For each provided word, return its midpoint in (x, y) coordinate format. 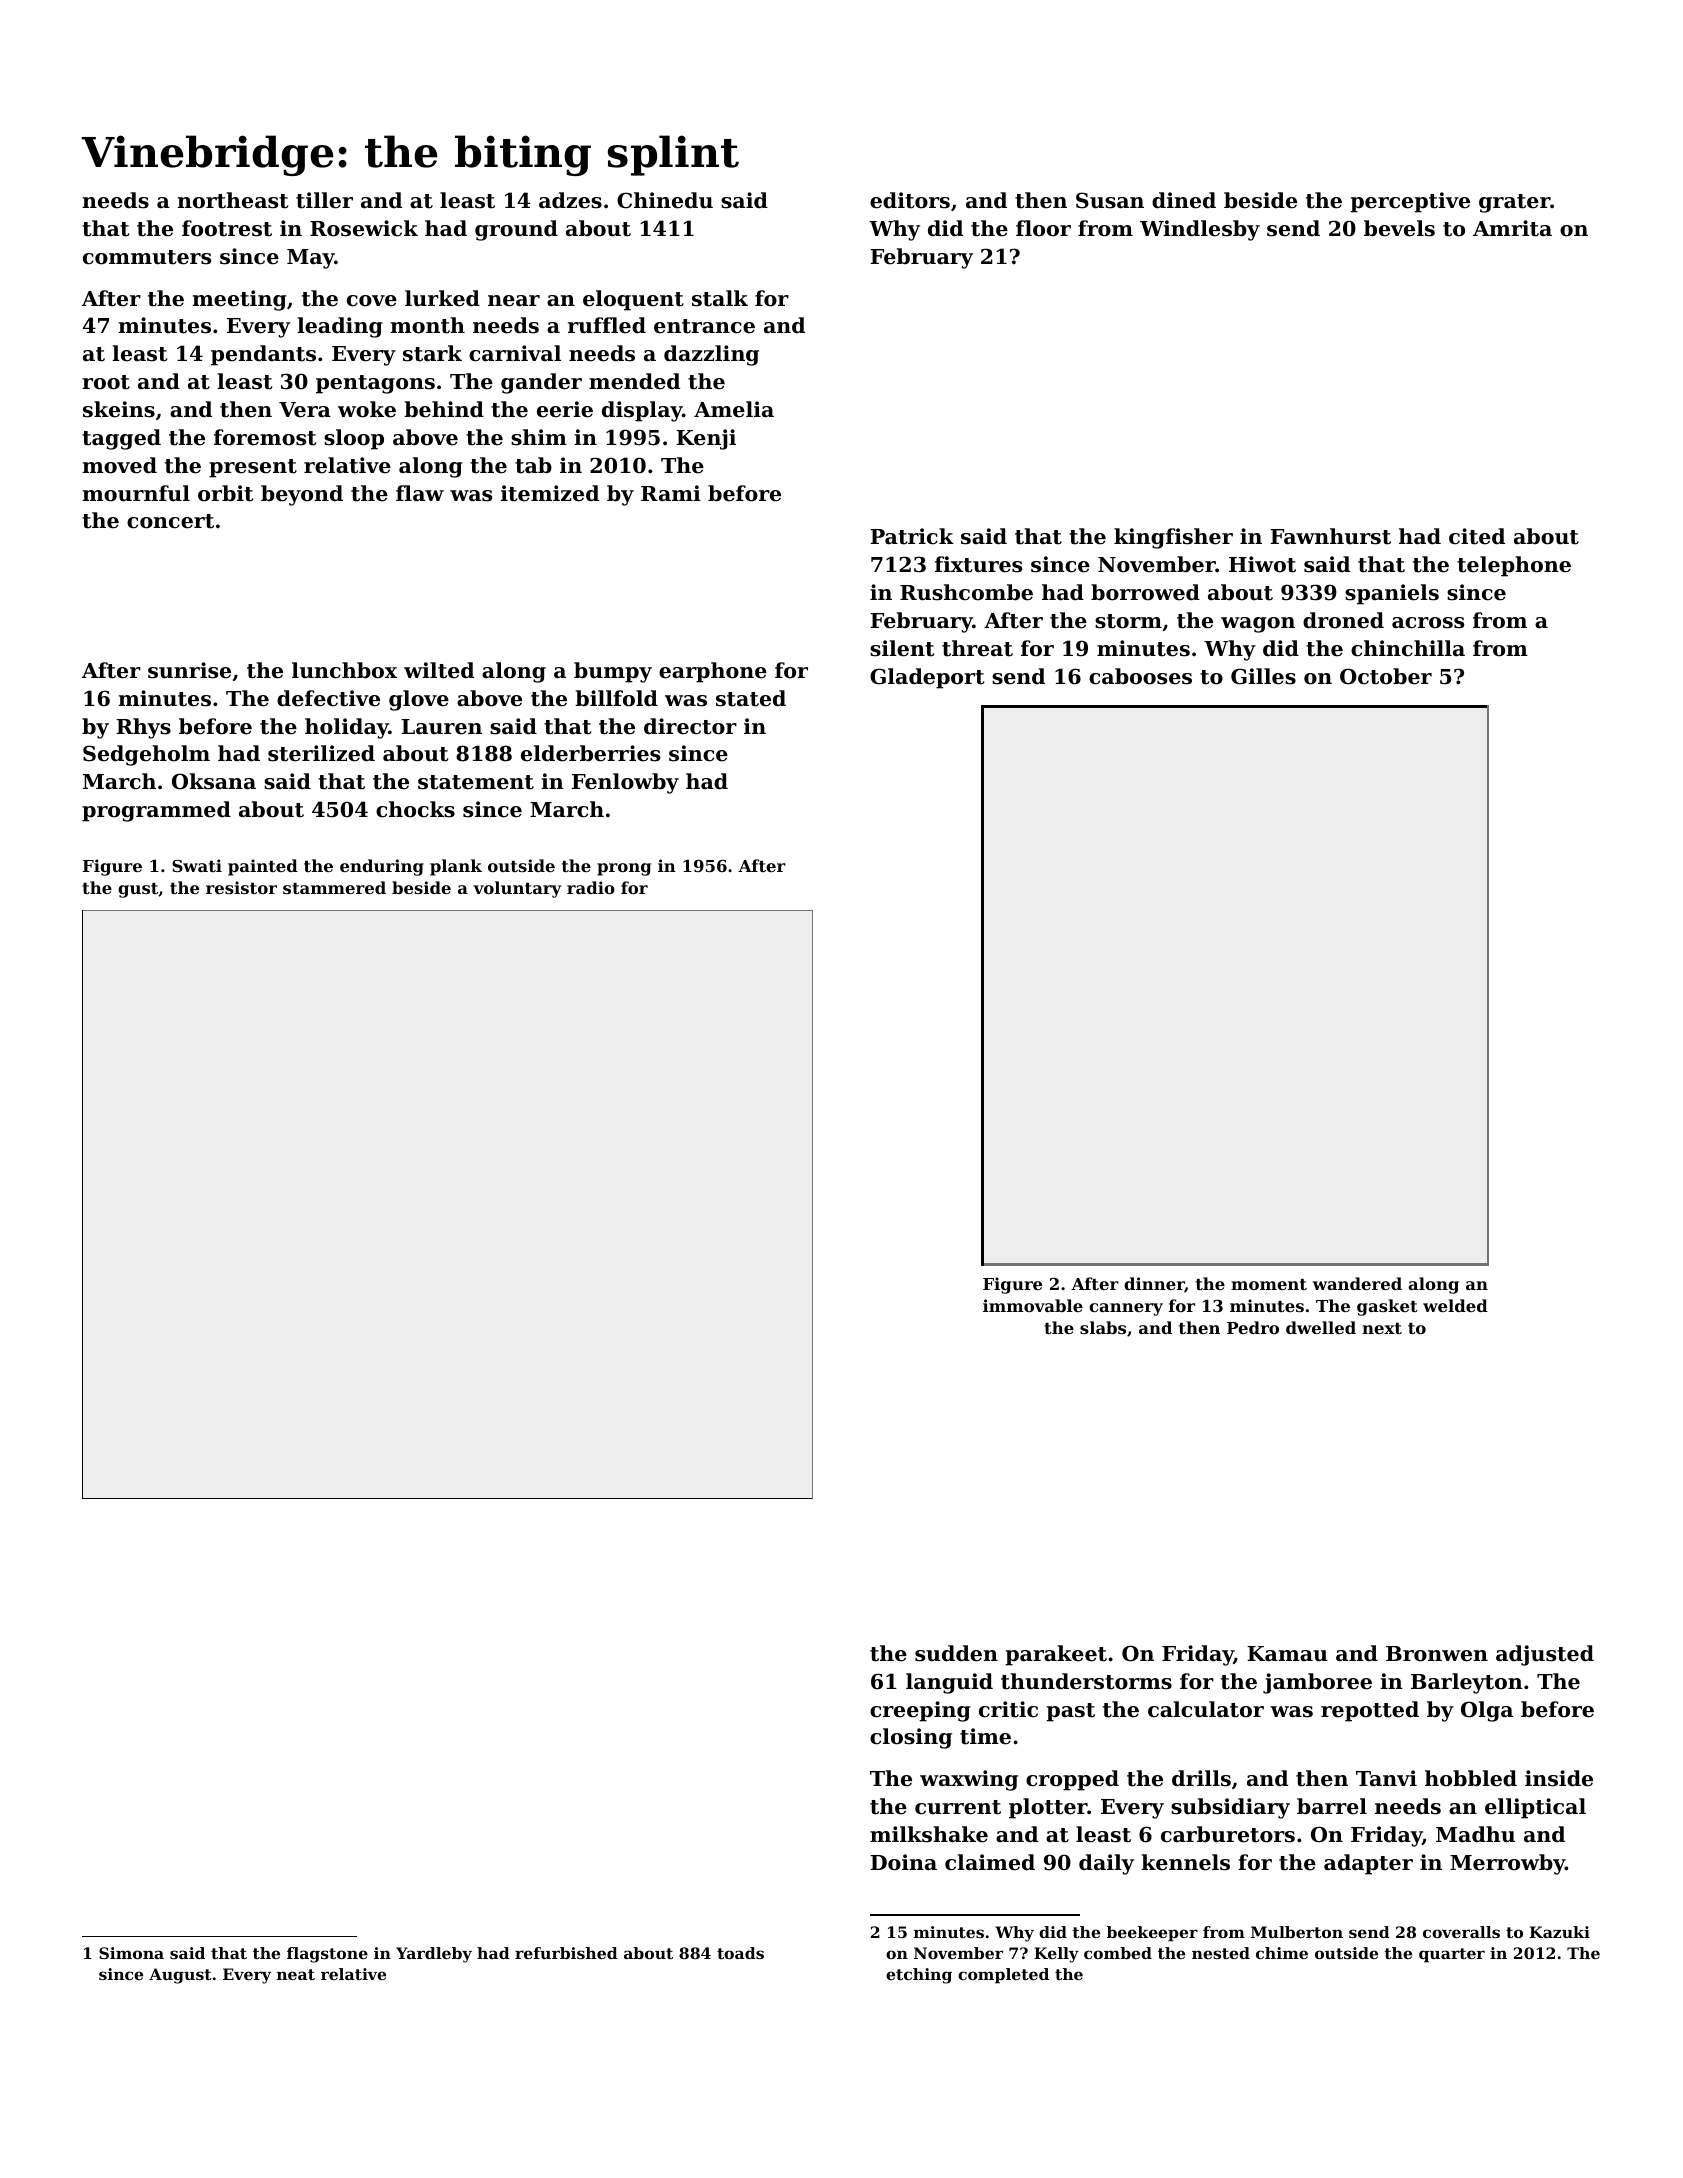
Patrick (912, 536)
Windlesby (1200, 230)
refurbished (566, 1953)
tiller (324, 200)
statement (476, 782)
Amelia (734, 409)
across (1428, 623)
